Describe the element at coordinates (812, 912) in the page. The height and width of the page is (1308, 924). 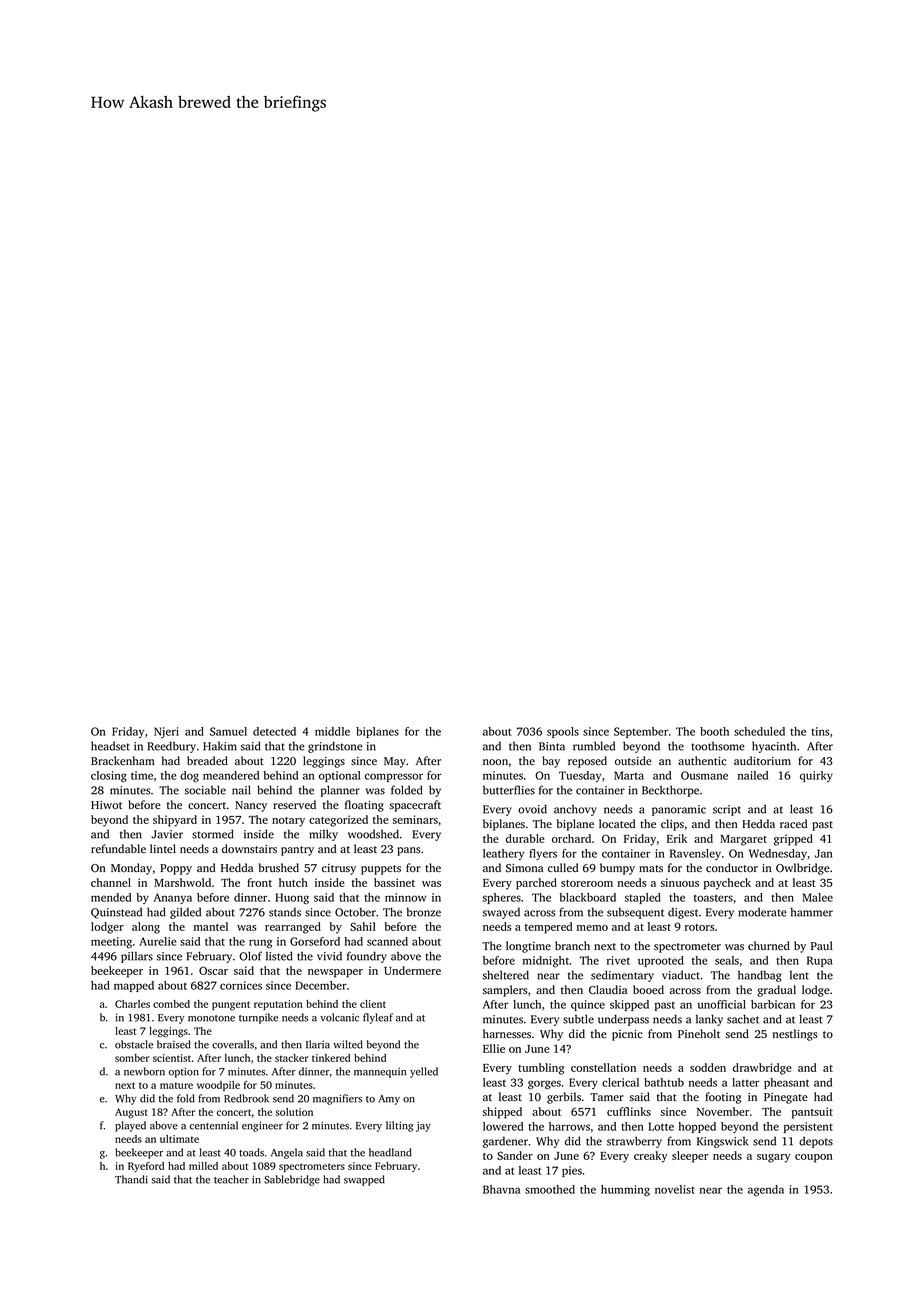
I see `hammer` at that location.
